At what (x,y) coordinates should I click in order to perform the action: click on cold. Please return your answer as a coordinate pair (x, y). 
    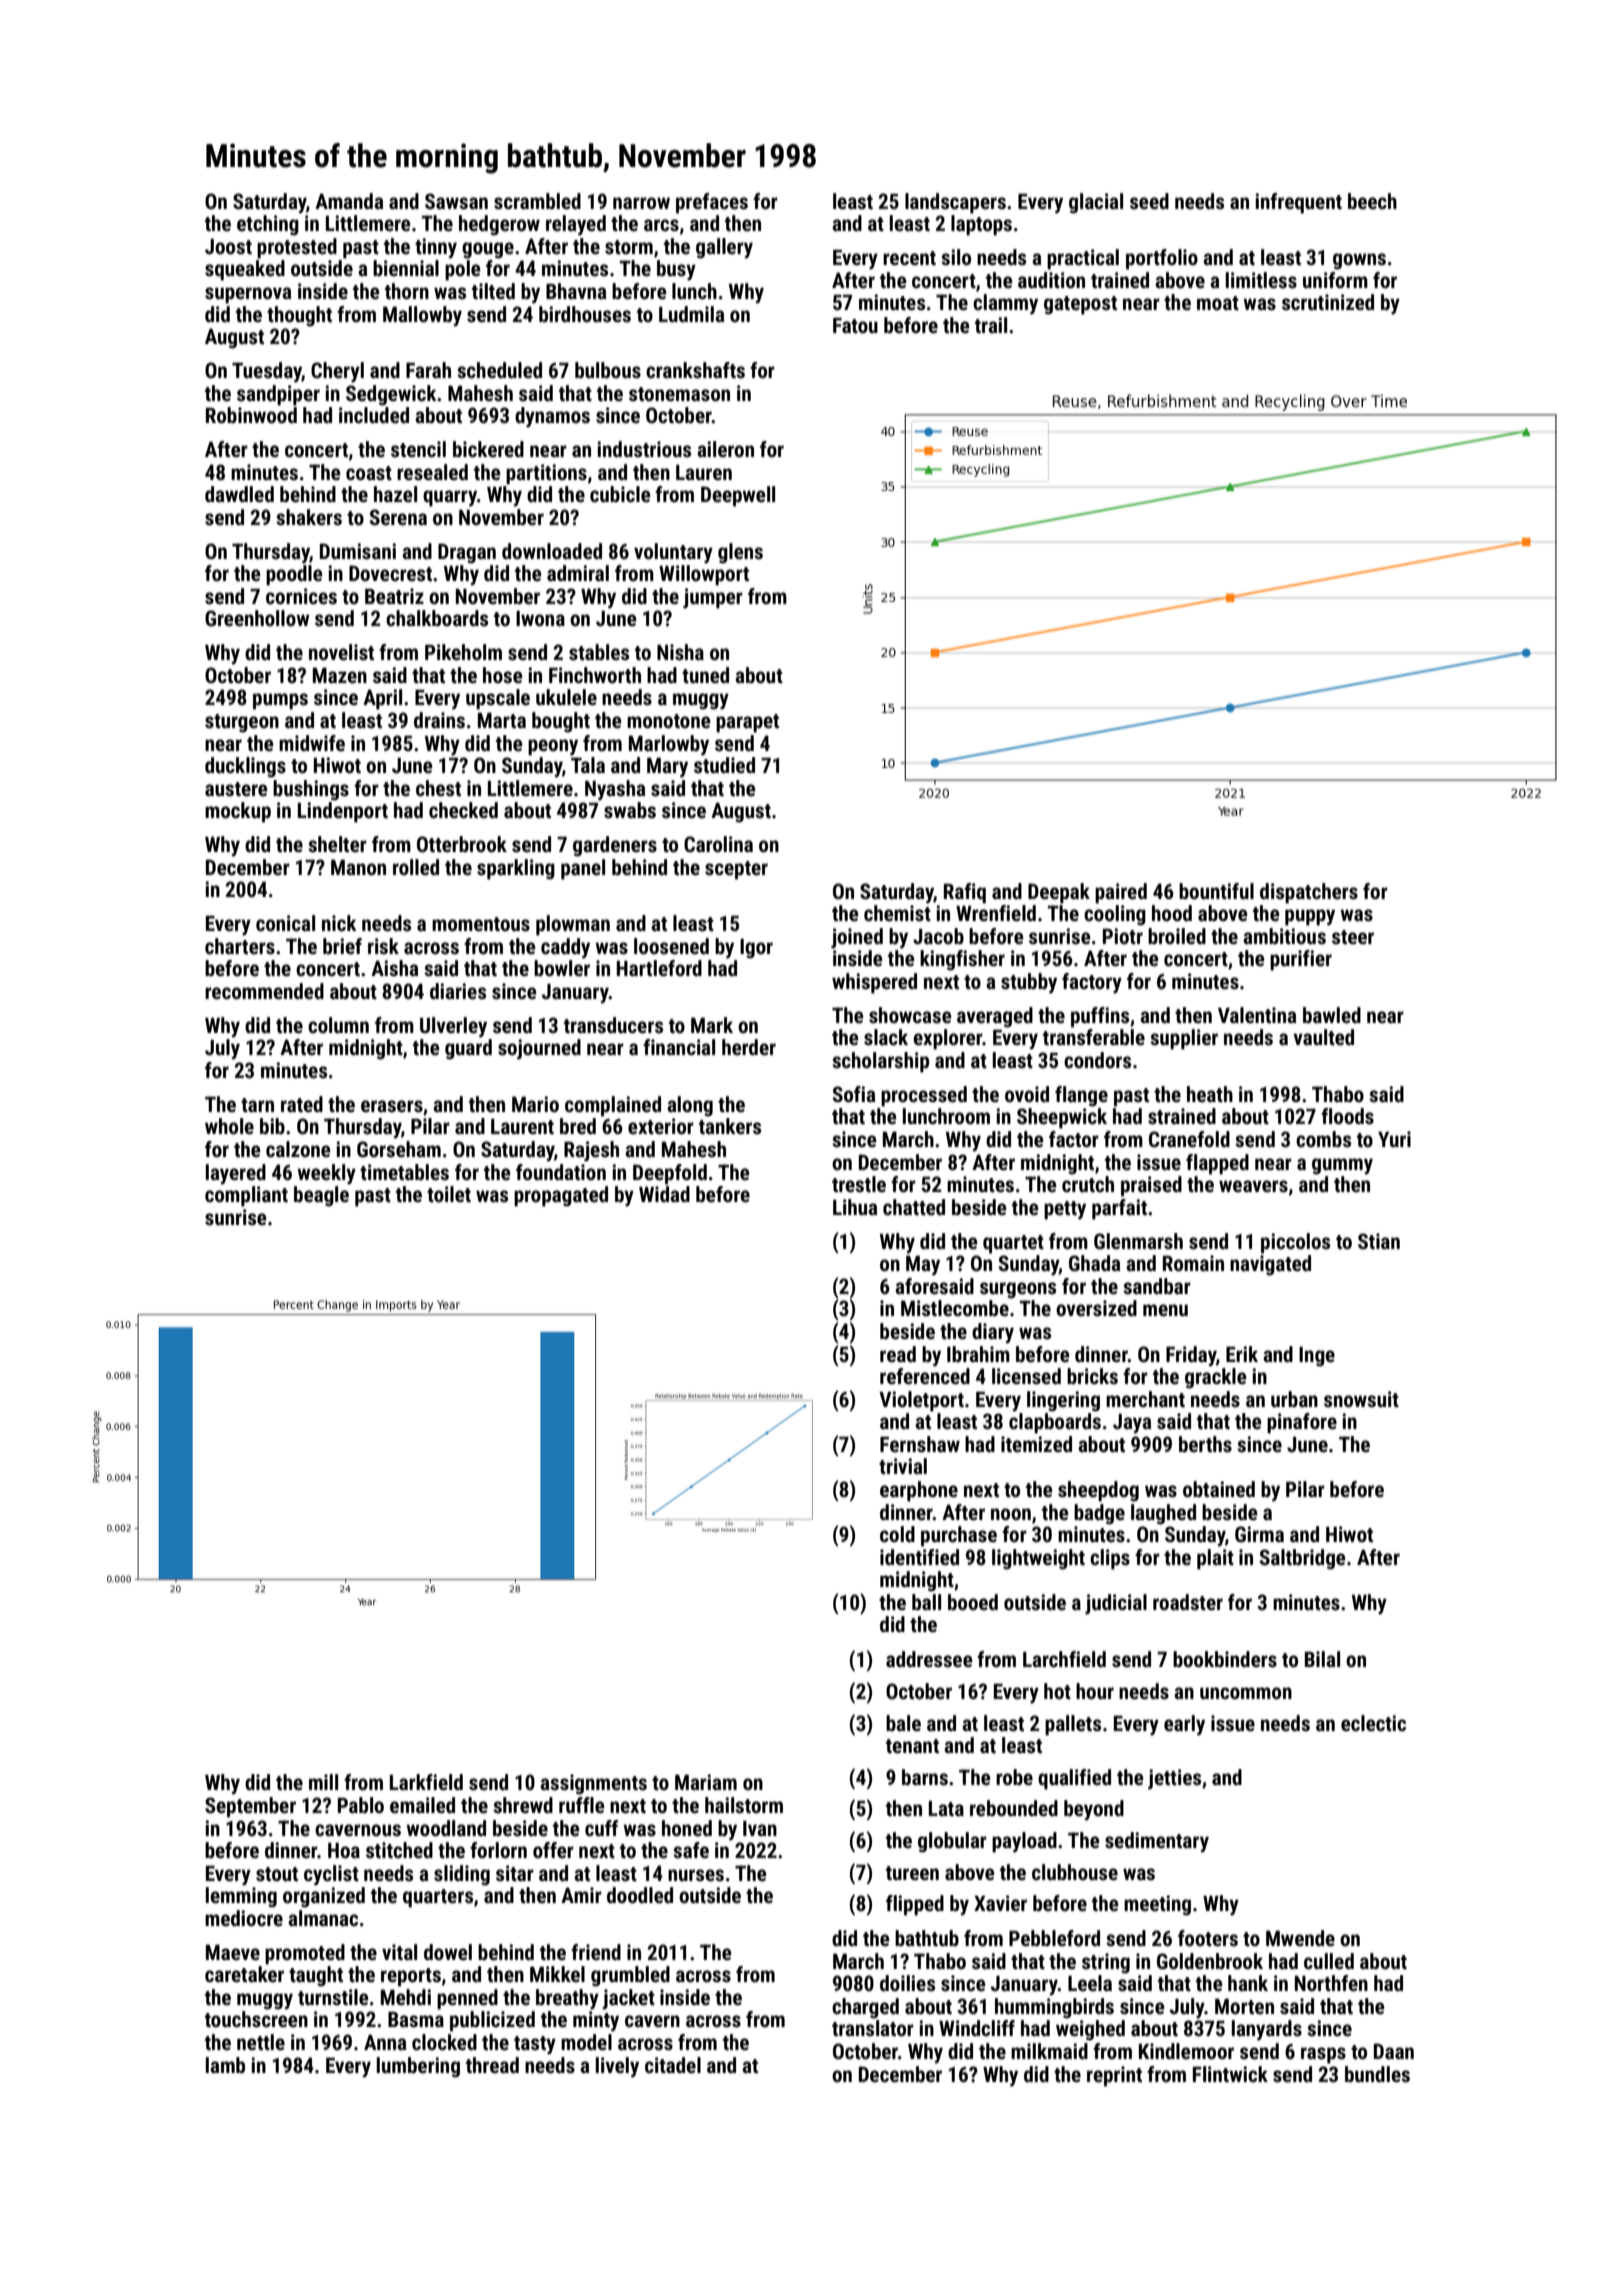
    Looking at the image, I should click on (897, 1534).
